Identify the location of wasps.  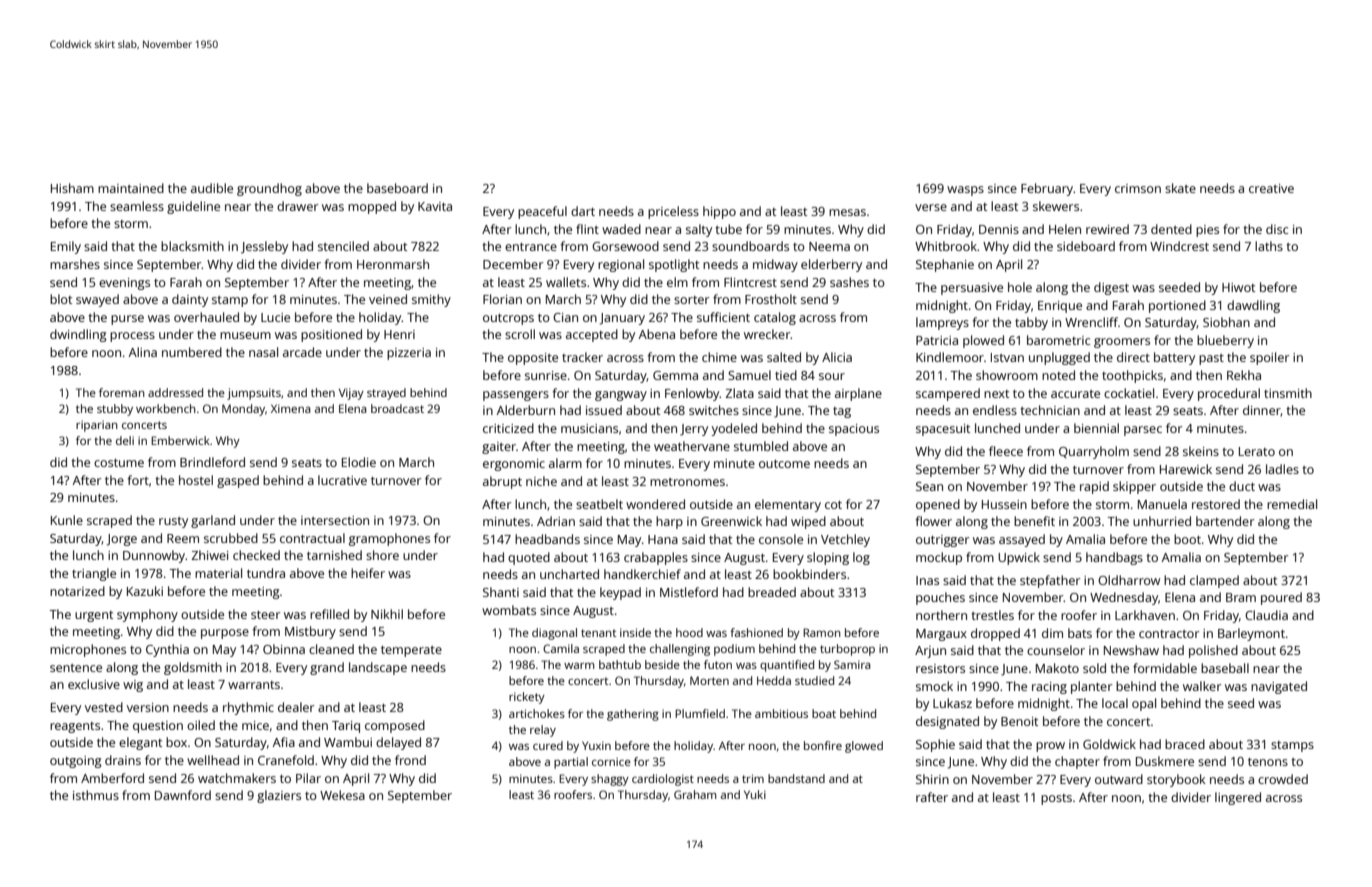
(965, 191).
